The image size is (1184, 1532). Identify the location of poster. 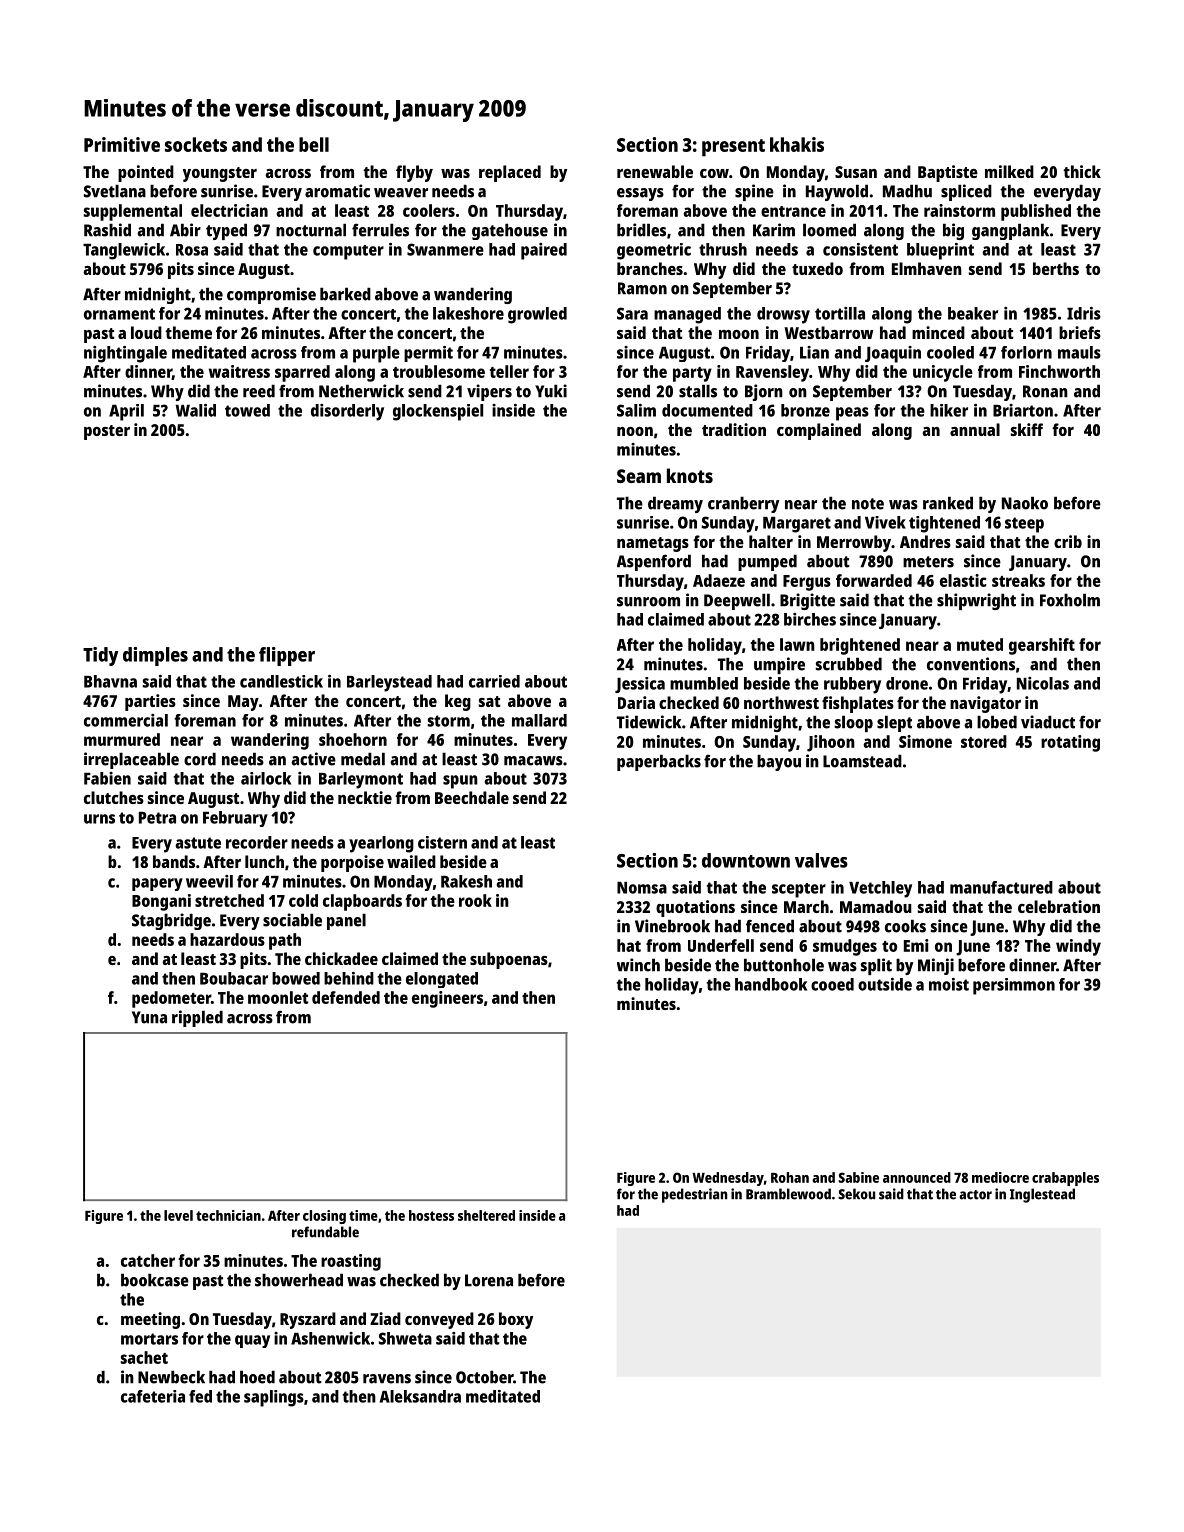
(107, 432).
